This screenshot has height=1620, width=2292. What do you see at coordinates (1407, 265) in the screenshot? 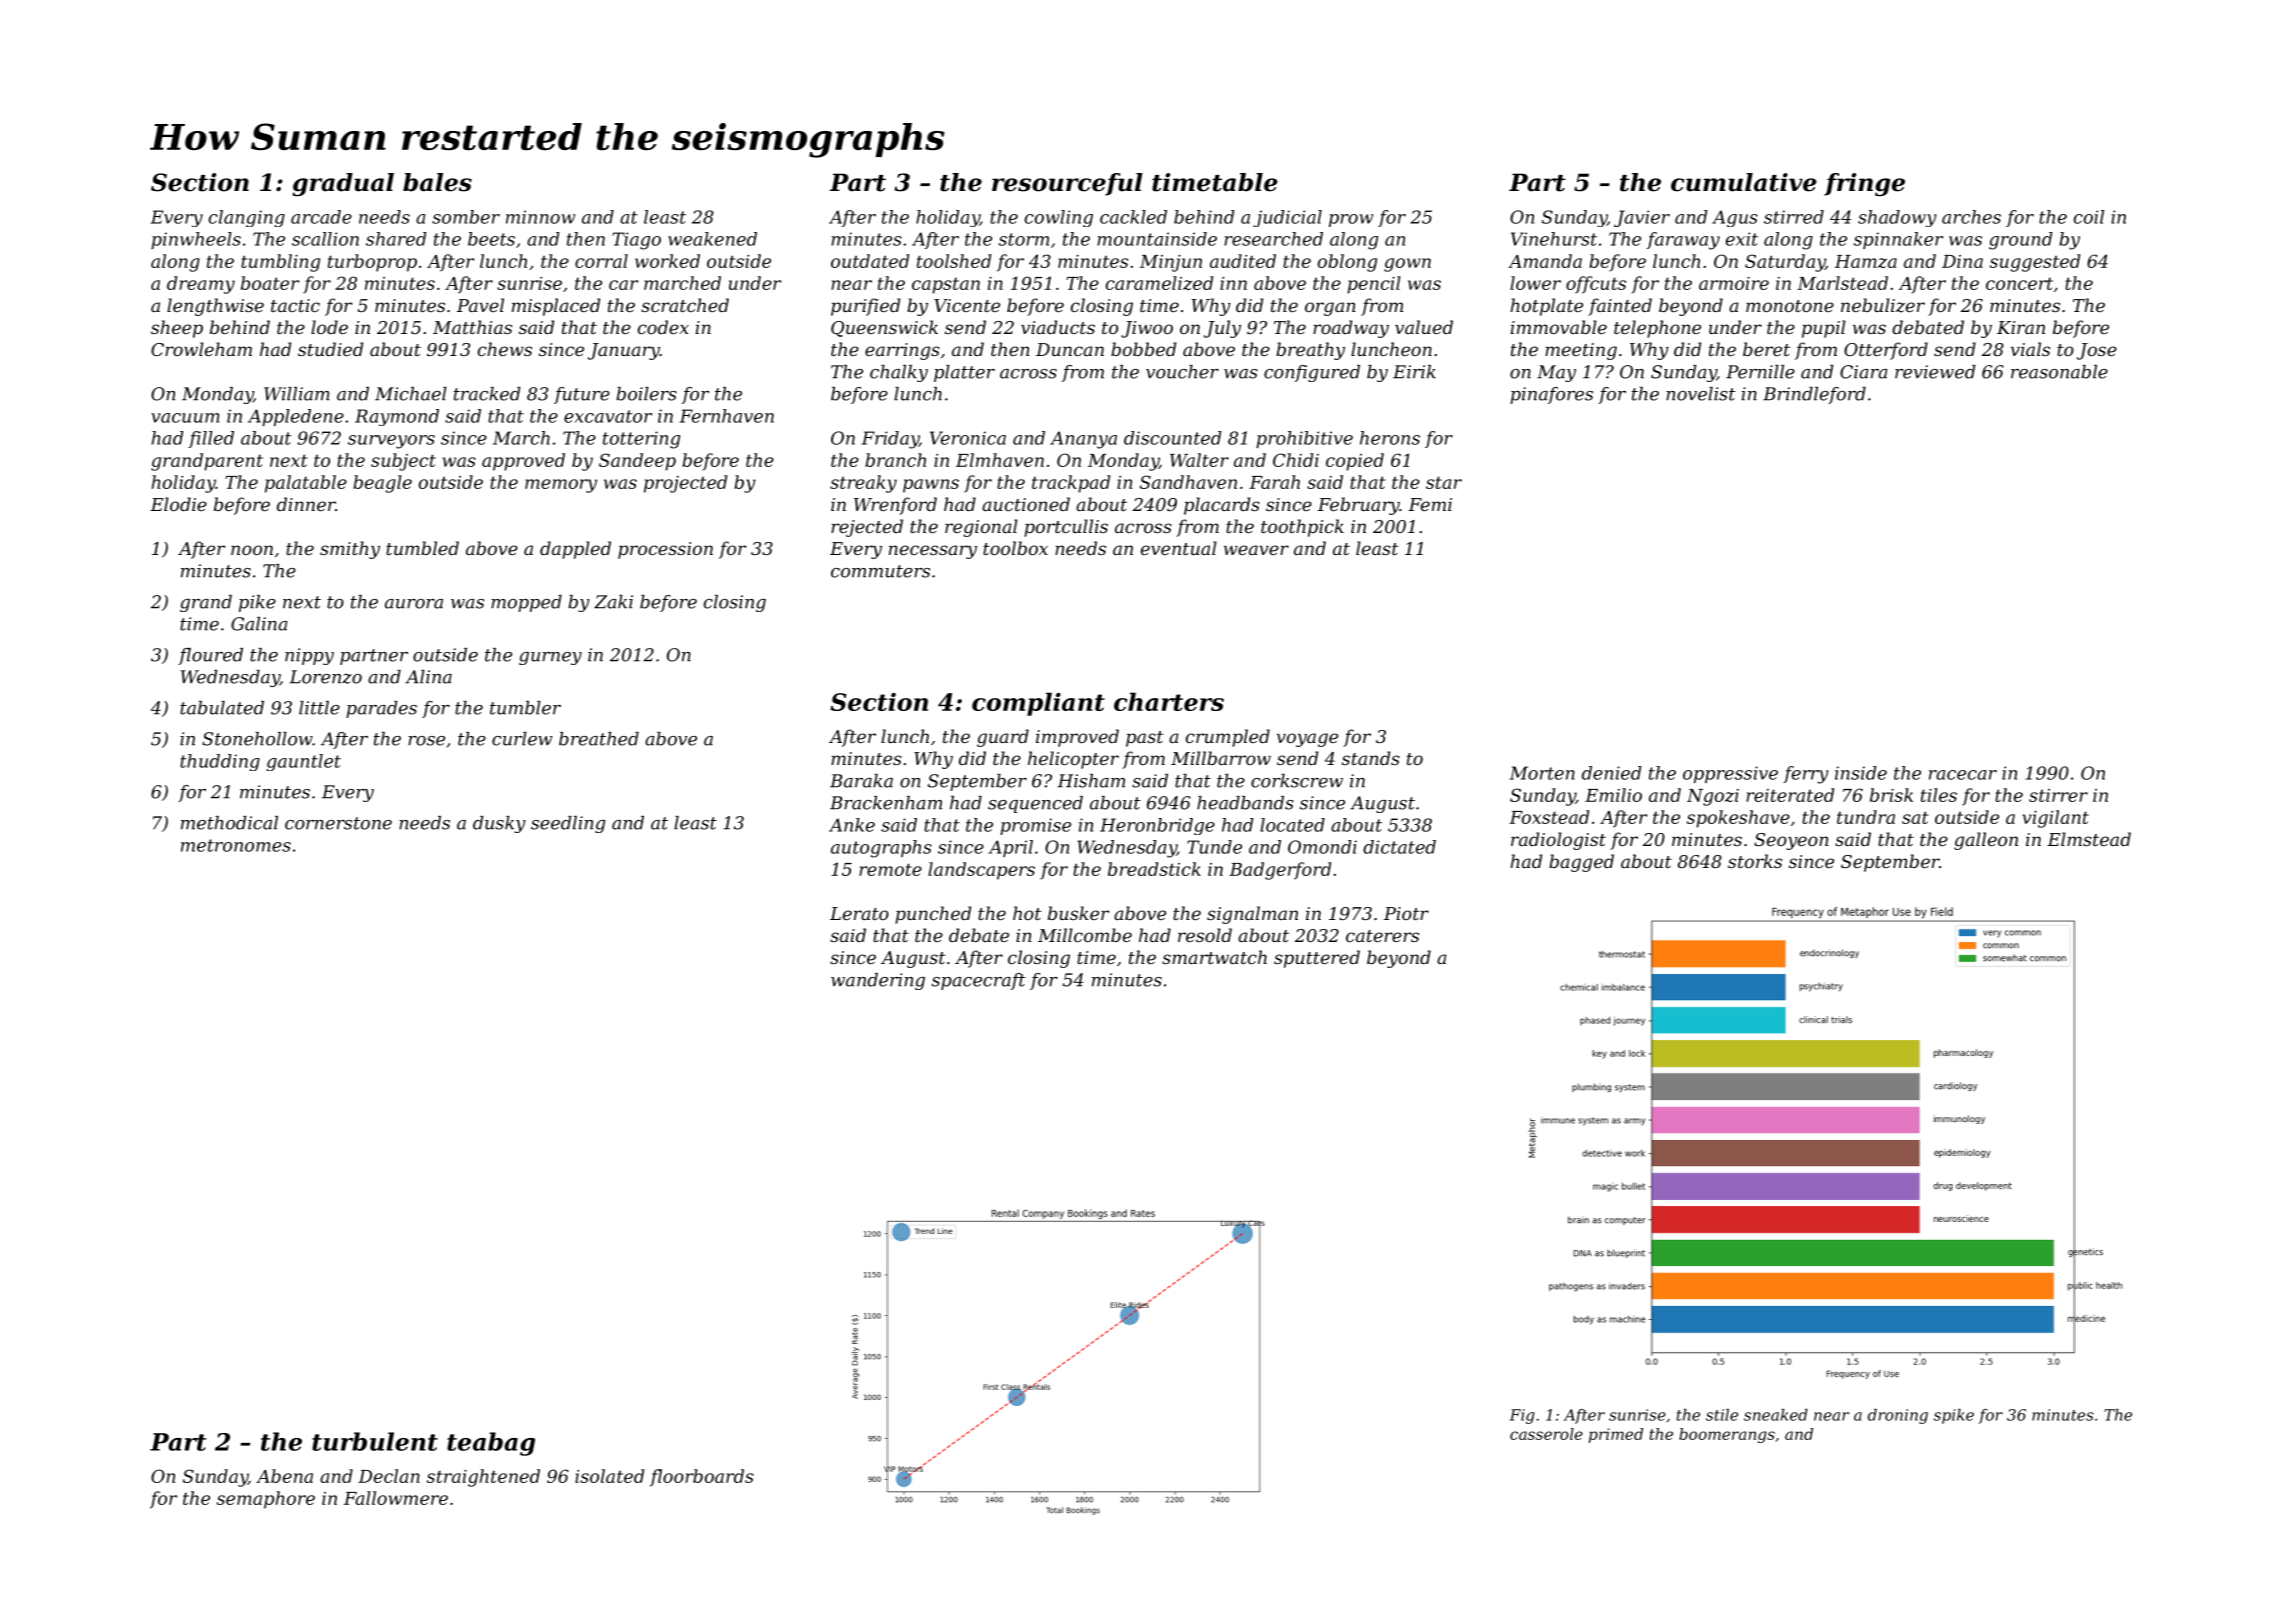
I see `gown` at bounding box center [1407, 265].
